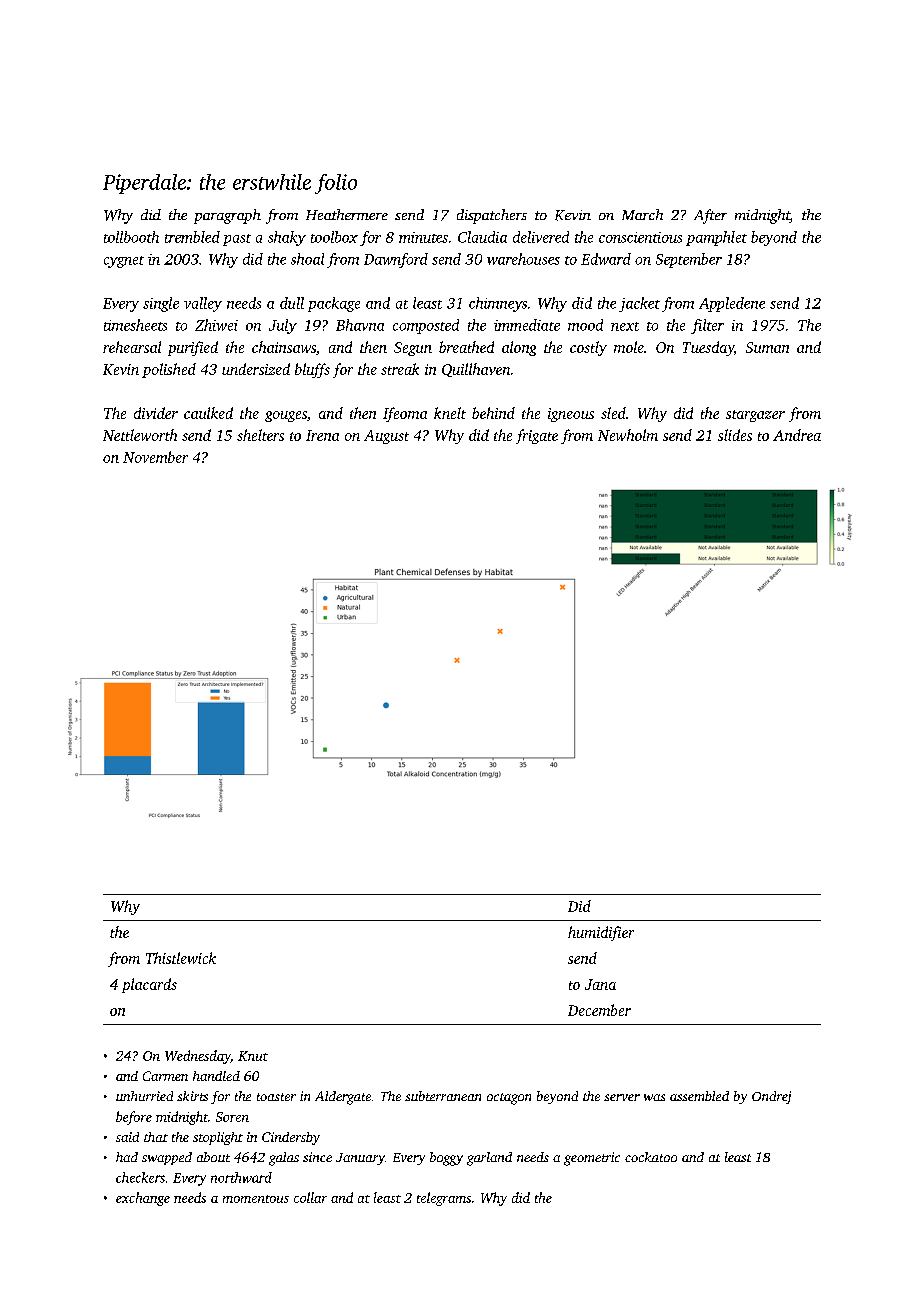 The image size is (924, 1311). Describe the element at coordinates (131, 237) in the screenshot. I see `tollbooth` at that location.
